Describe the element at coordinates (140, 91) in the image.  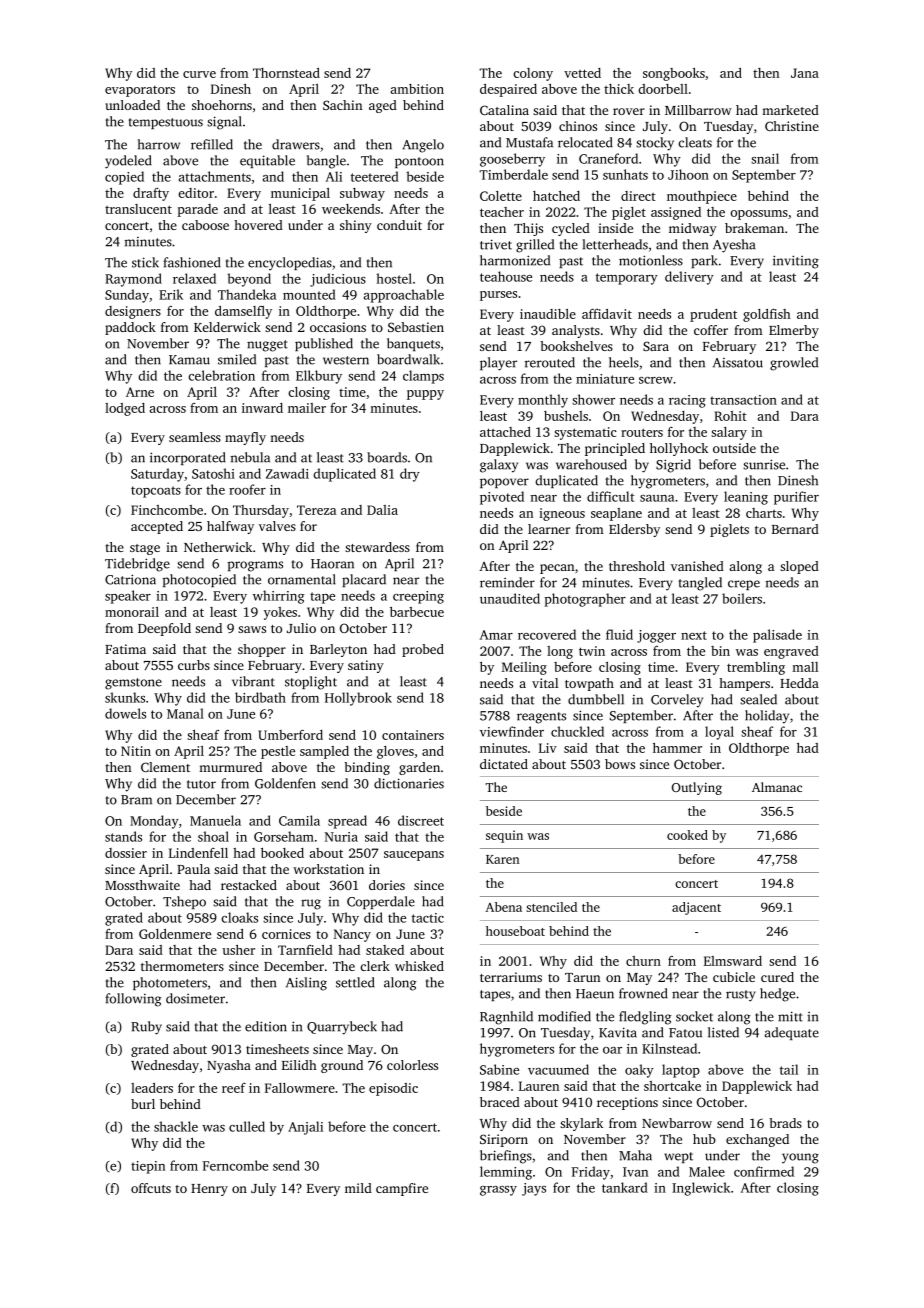
I see `evaporators` at that location.
